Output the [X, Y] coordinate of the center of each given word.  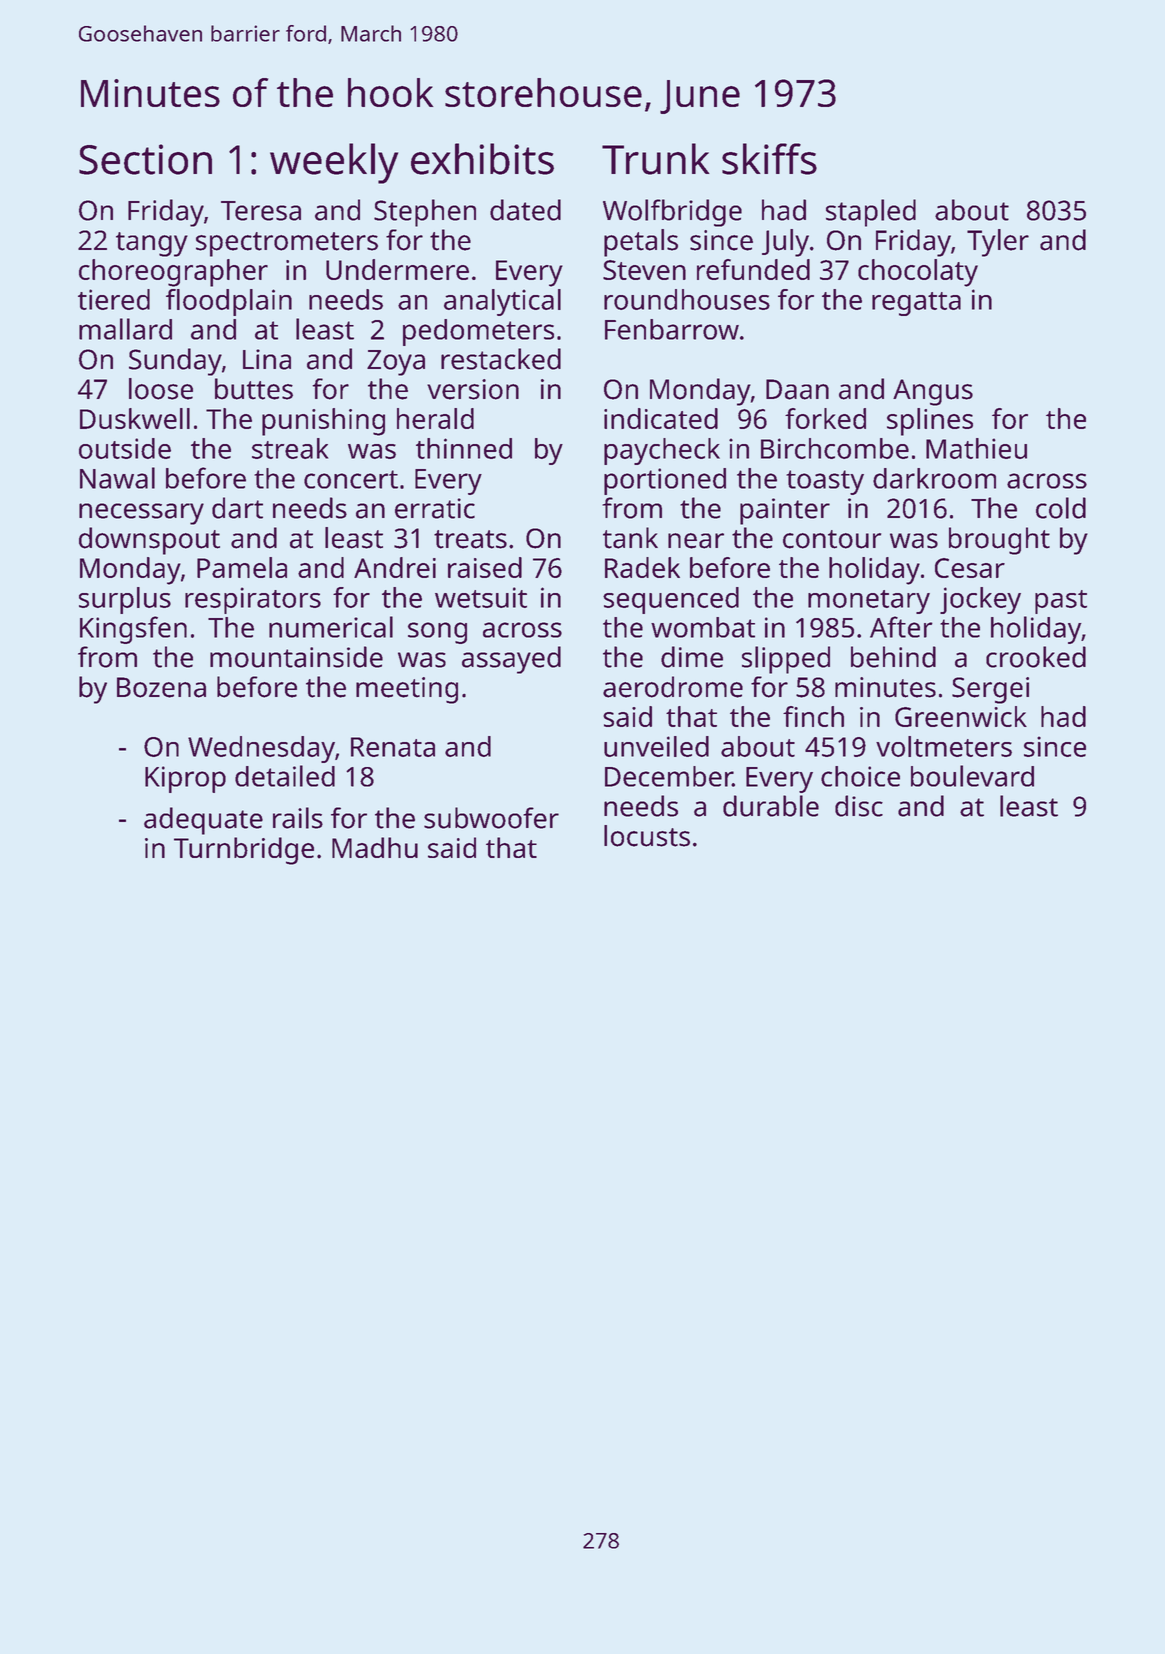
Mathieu [976, 448]
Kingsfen [133, 630]
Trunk [656, 159]
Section [145, 159]
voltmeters [944, 746]
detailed [285, 776]
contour [832, 539]
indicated [661, 418]
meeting [407, 690]
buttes [254, 389]
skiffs [769, 159]
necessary [141, 514]
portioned [665, 481]
